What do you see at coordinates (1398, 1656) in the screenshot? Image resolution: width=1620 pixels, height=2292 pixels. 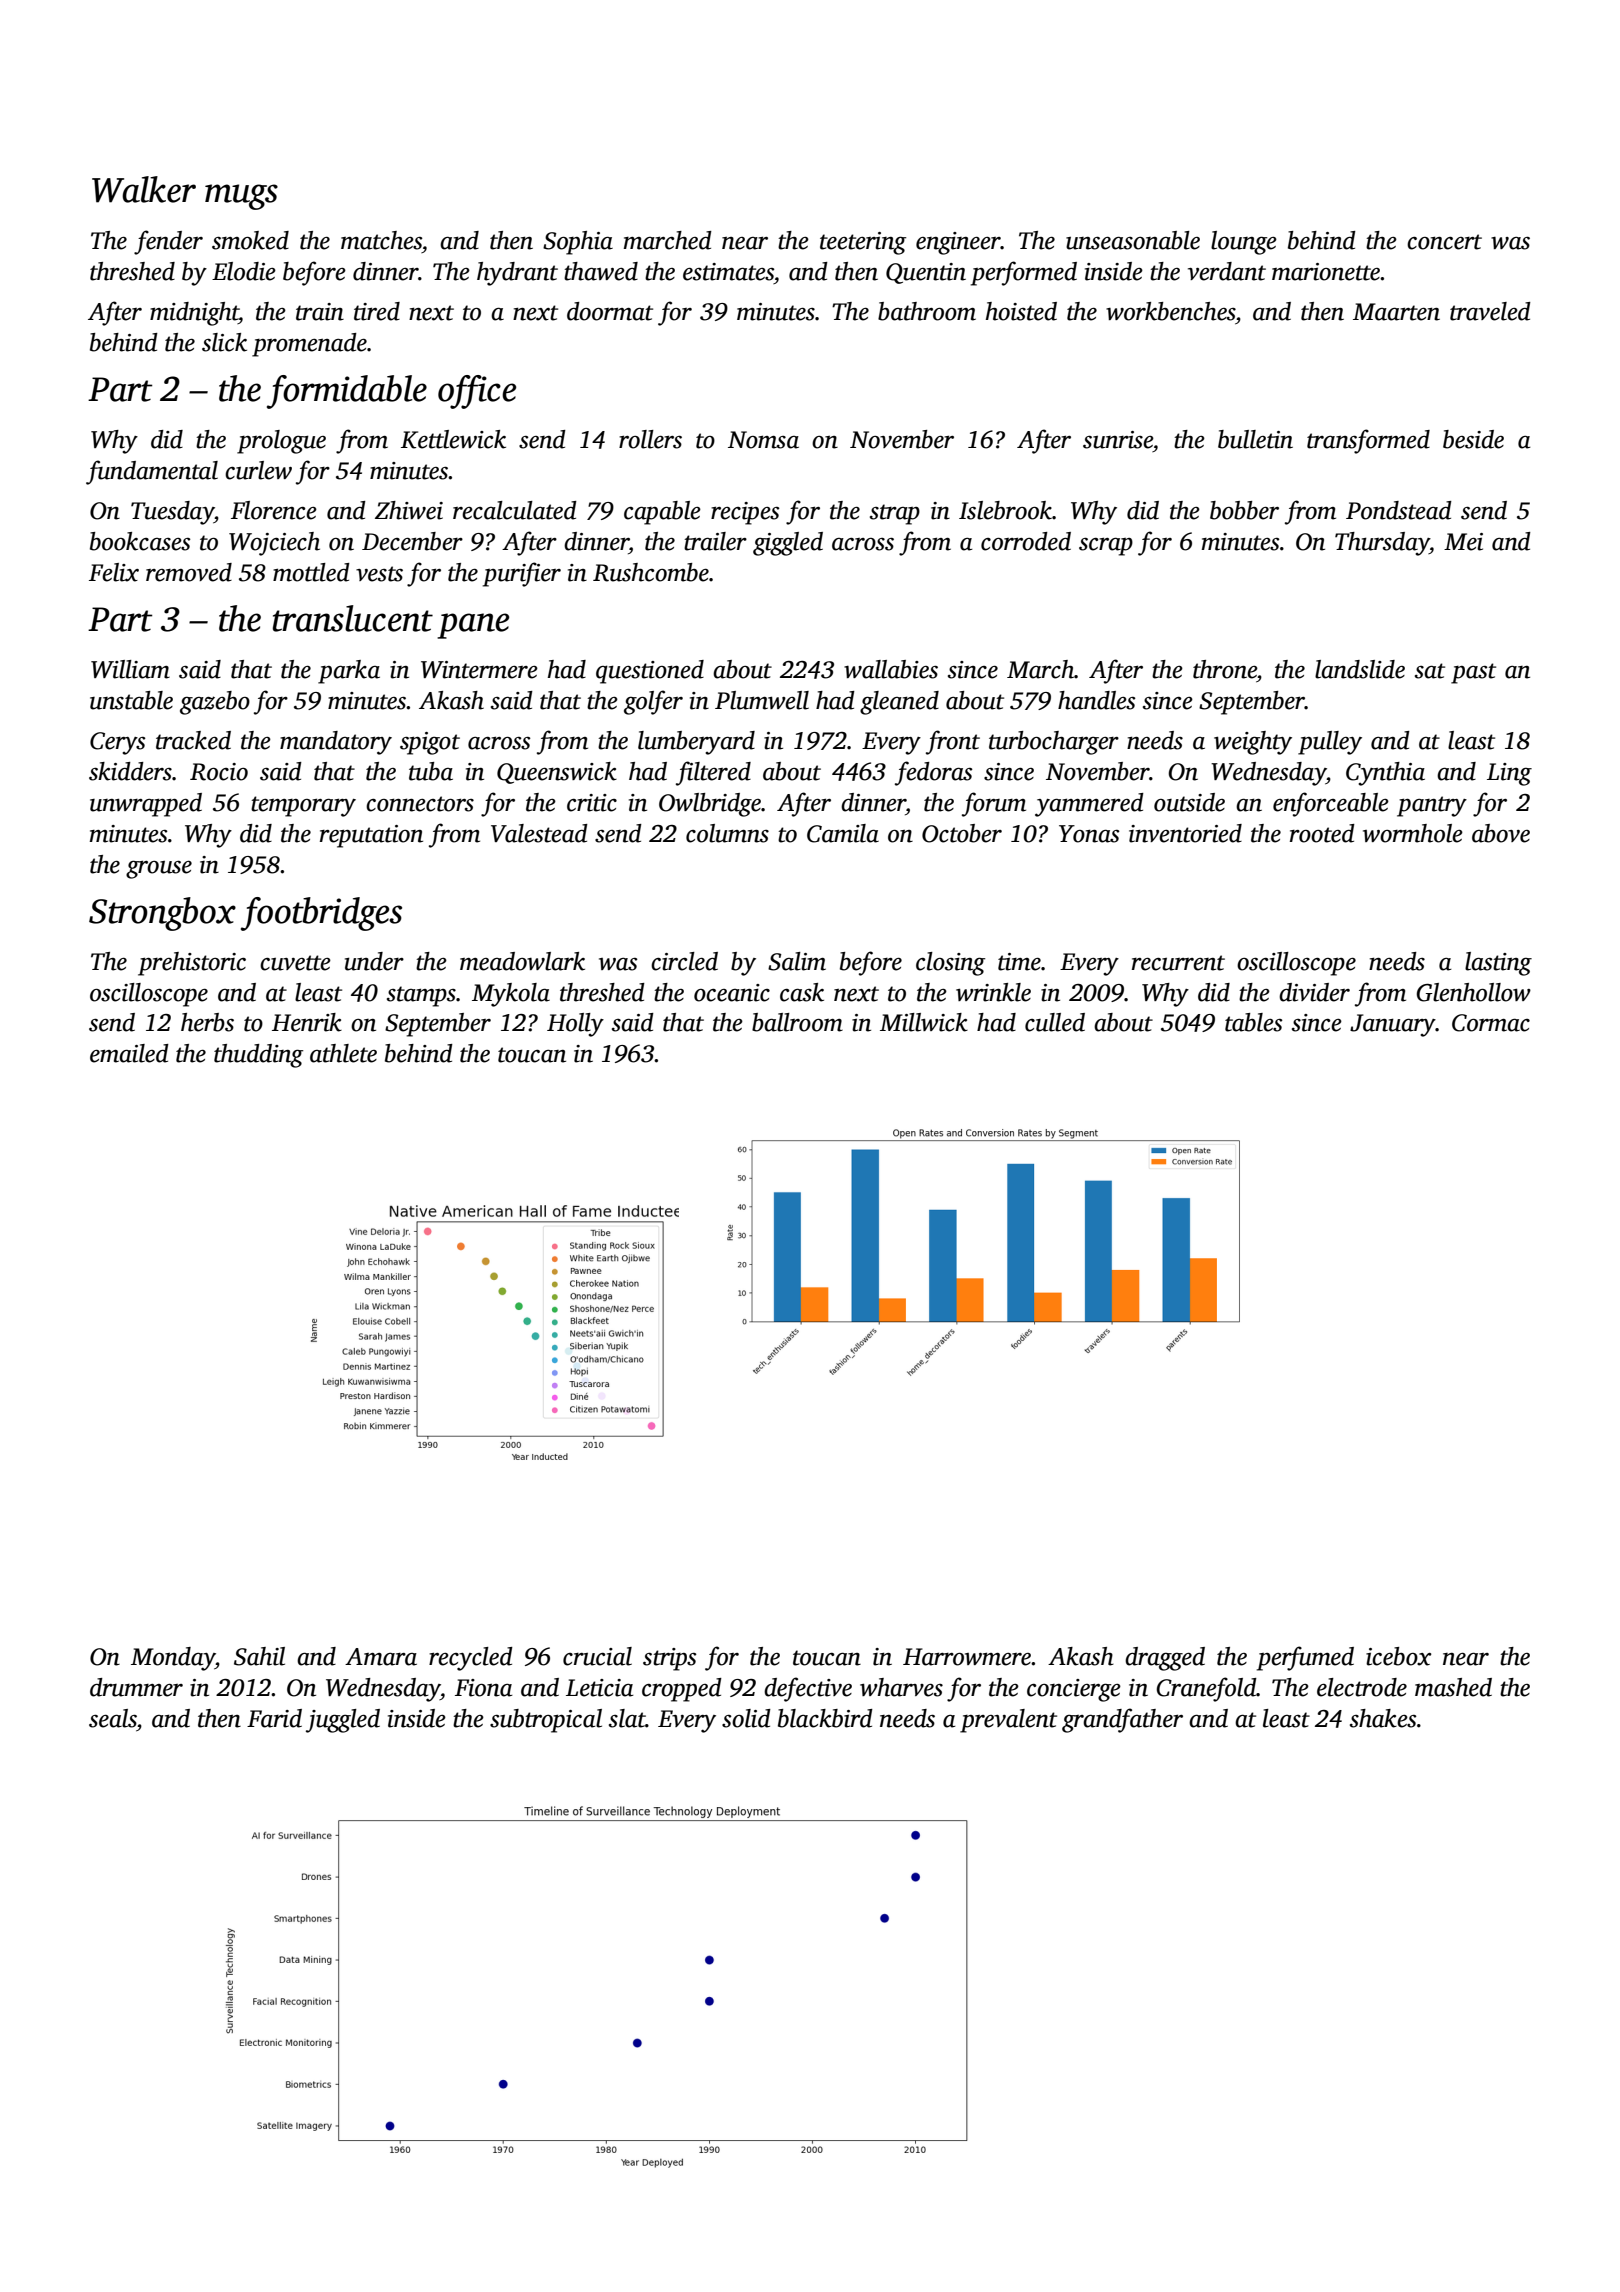 I see `icebox` at bounding box center [1398, 1656].
